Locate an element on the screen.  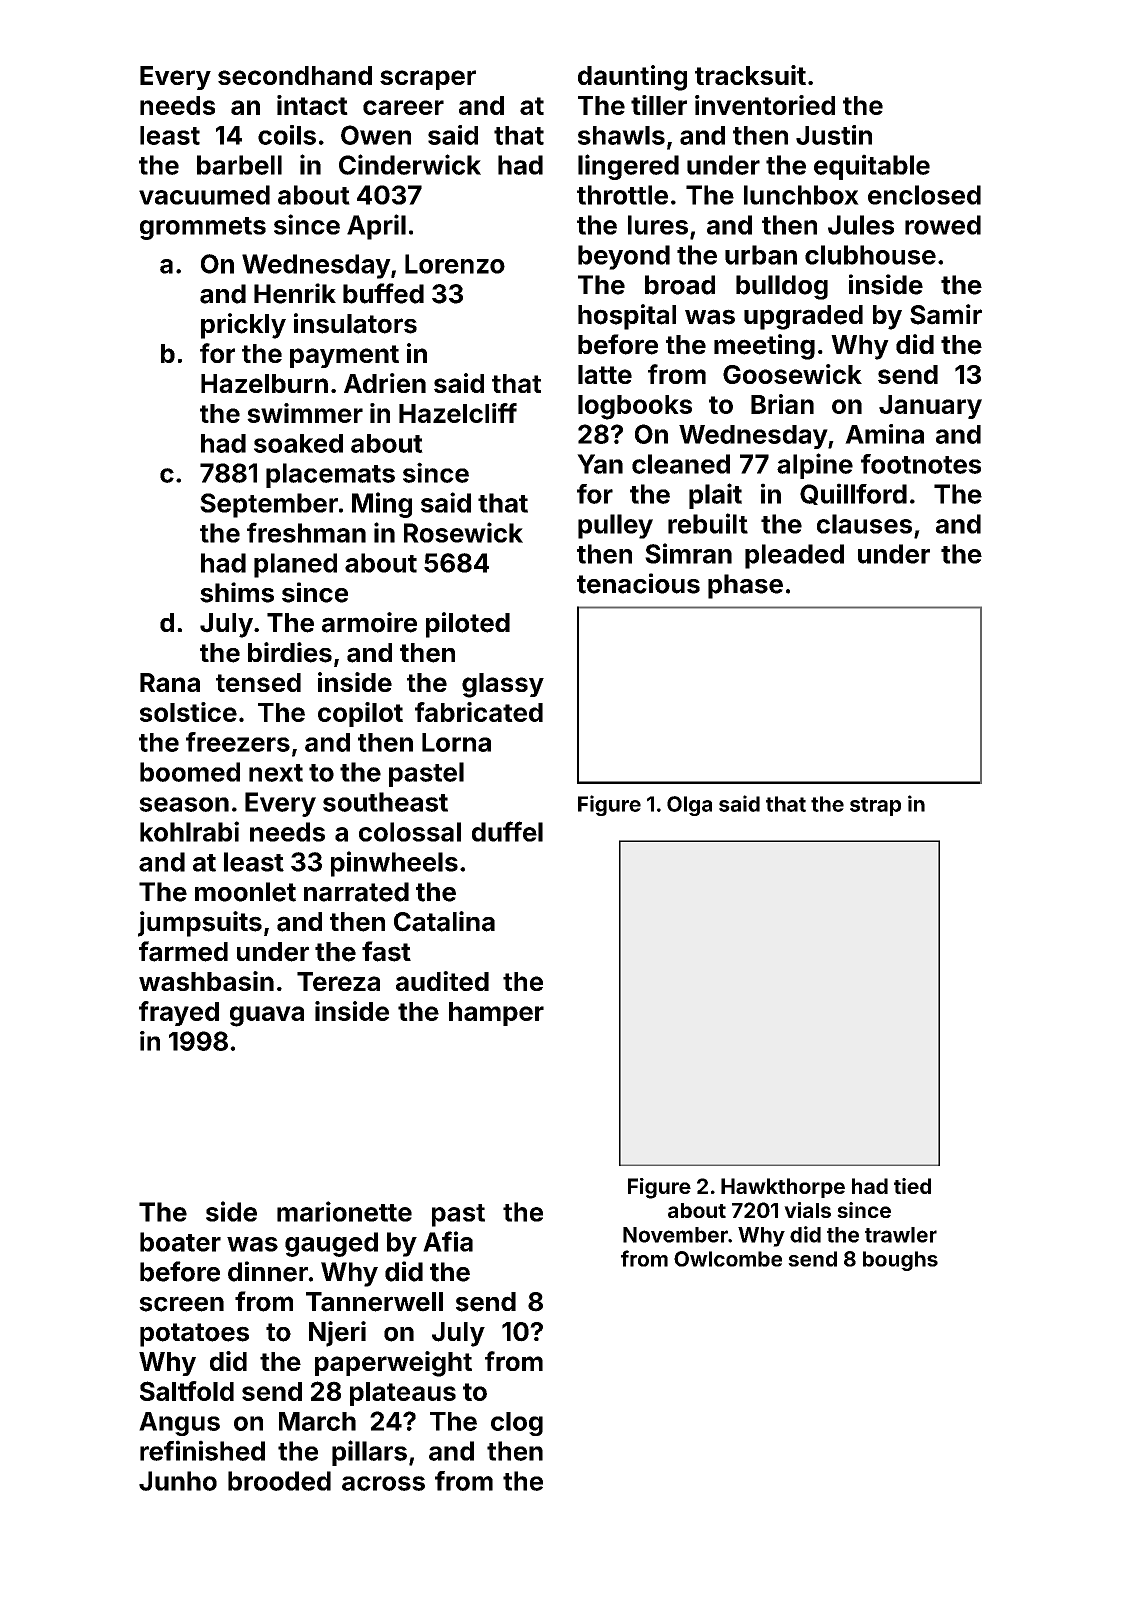
hamper is located at coordinates (496, 1014).
